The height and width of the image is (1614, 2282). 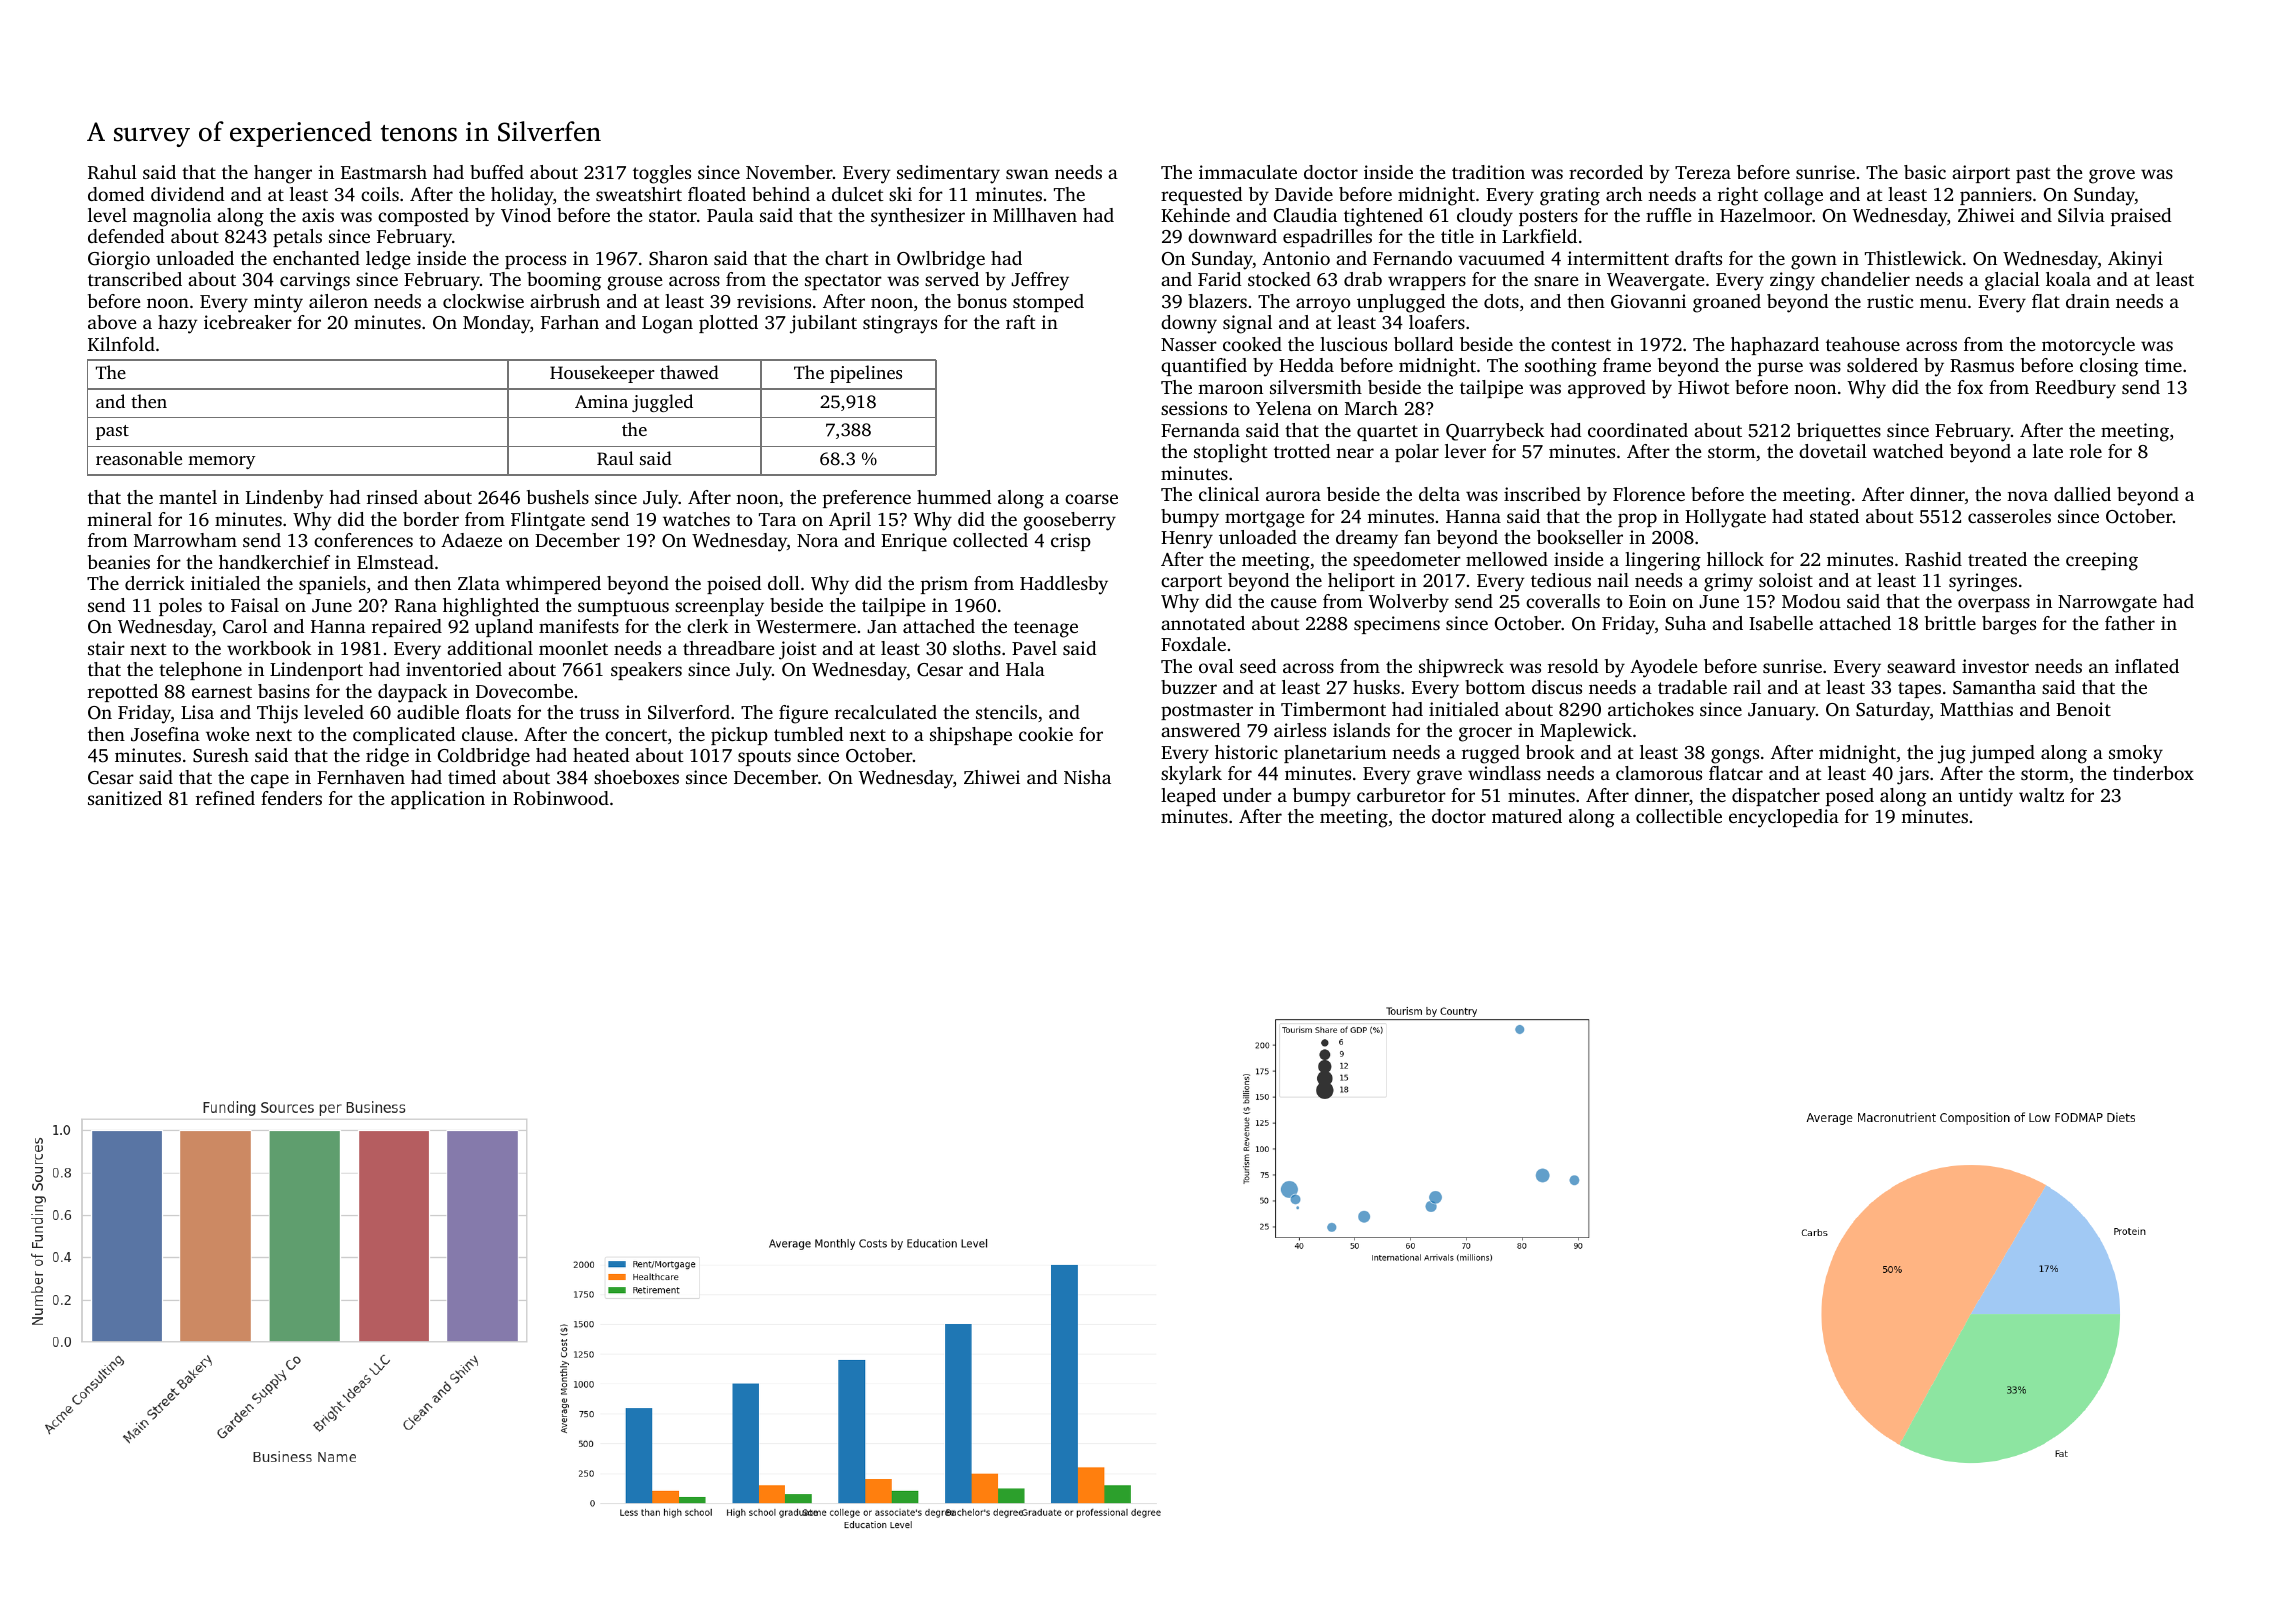 What do you see at coordinates (1417, 537) in the image?
I see `fan` at bounding box center [1417, 537].
